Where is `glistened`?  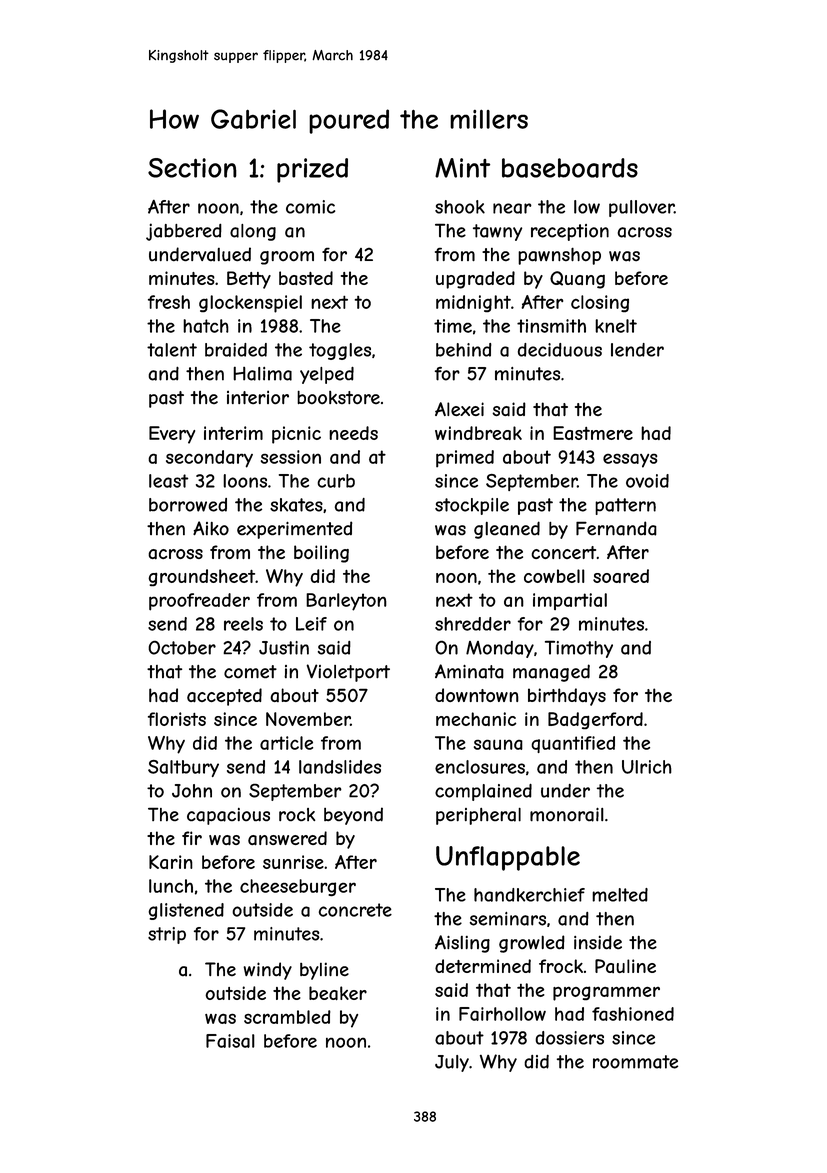
glistened is located at coordinates (186, 911).
